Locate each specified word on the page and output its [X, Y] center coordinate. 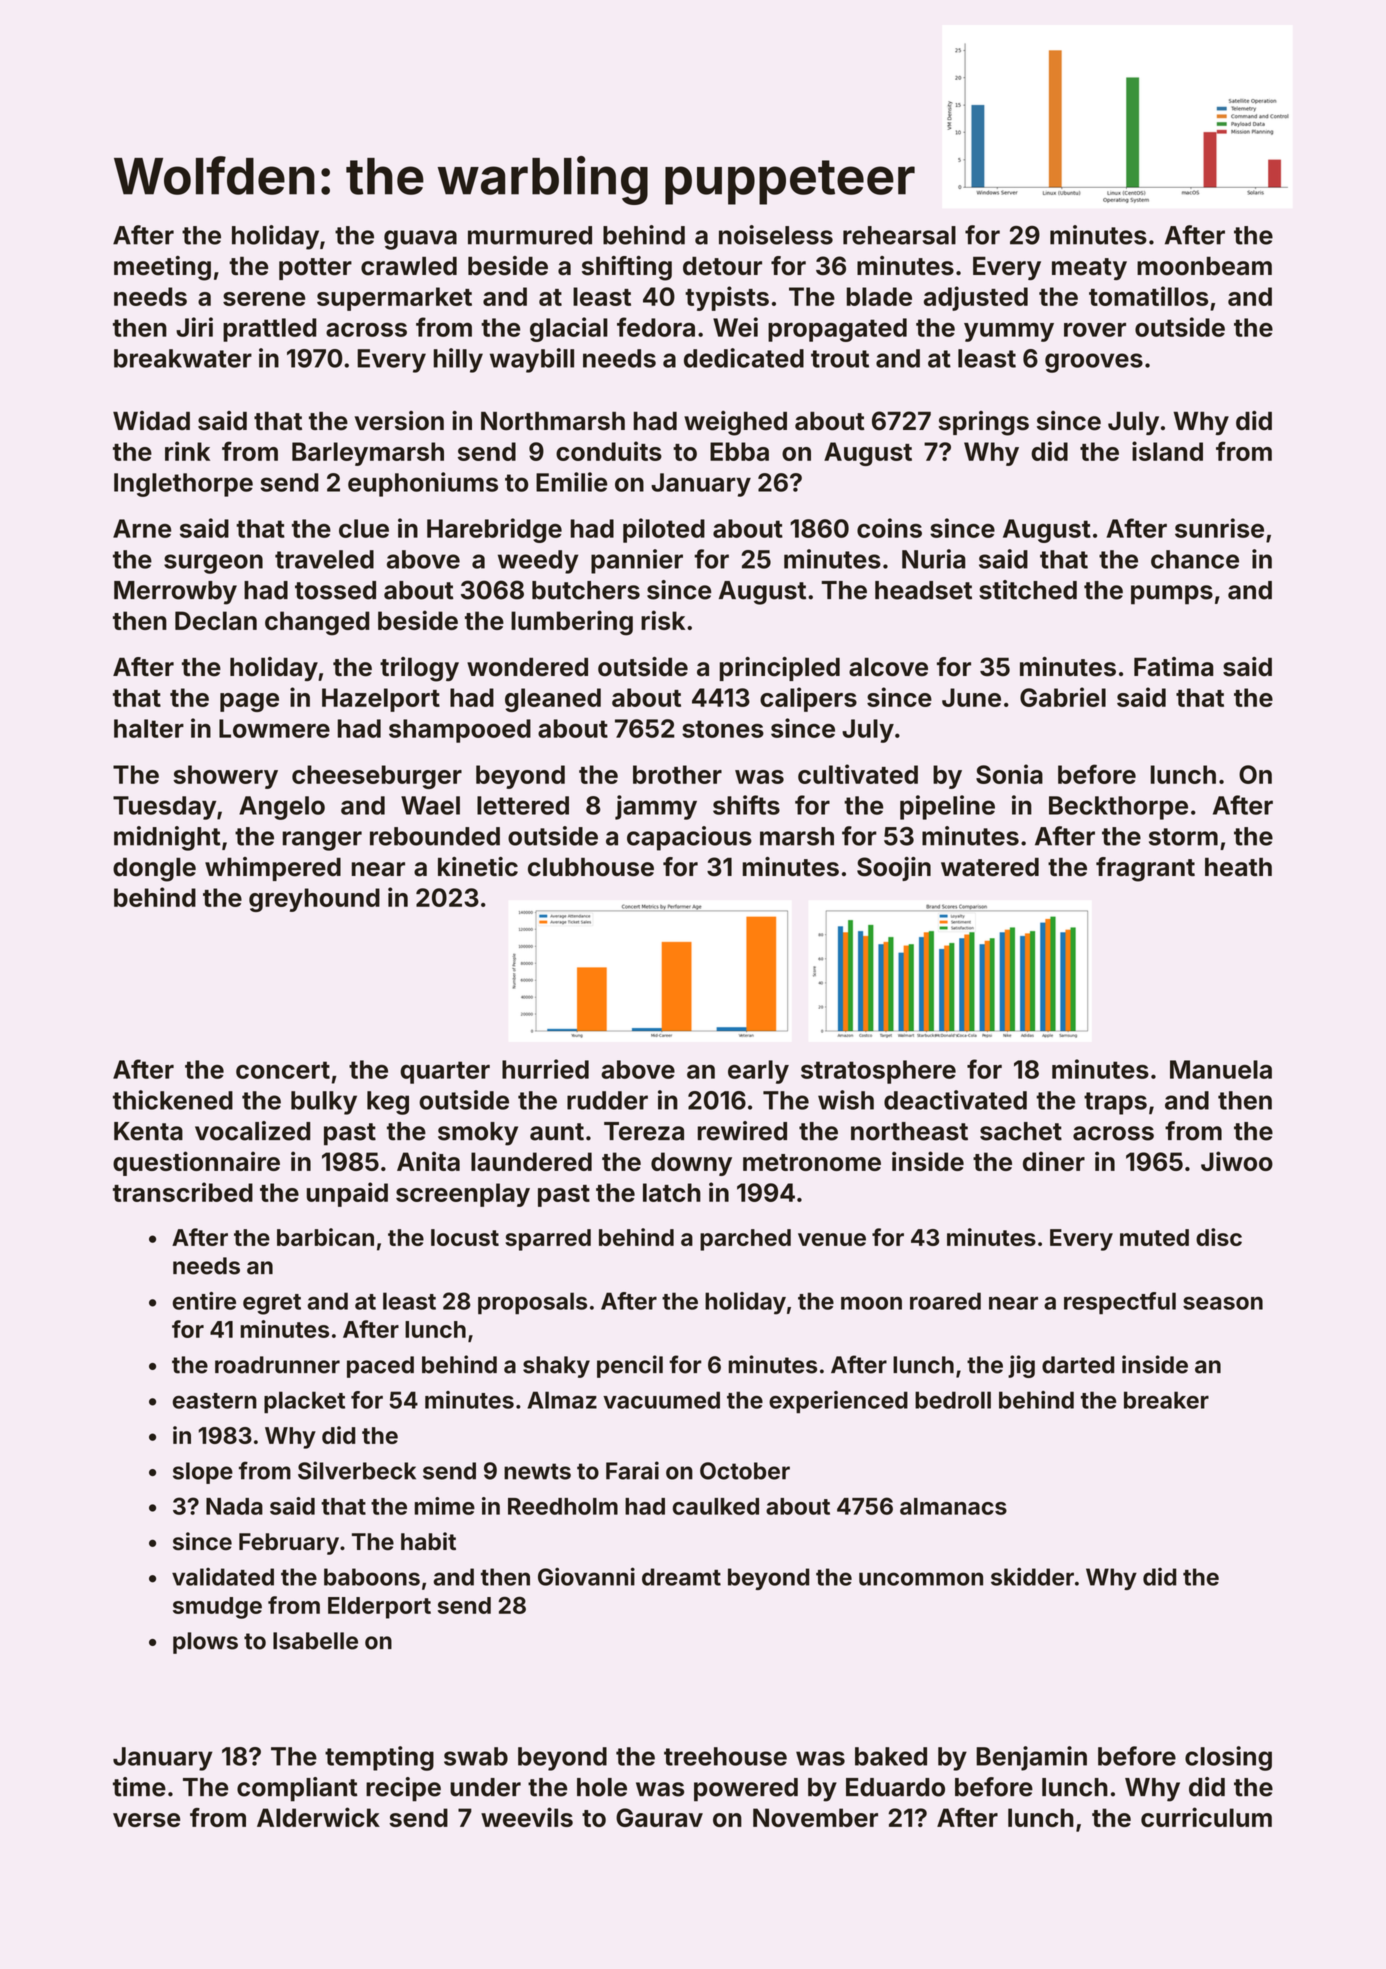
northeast [909, 1131]
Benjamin [1031, 1758]
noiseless [776, 235]
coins [889, 528]
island [1167, 451]
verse [146, 1820]
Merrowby [175, 593]
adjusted [976, 298]
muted [1154, 1237]
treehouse [725, 1756]
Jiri [194, 327]
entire [204, 1301]
